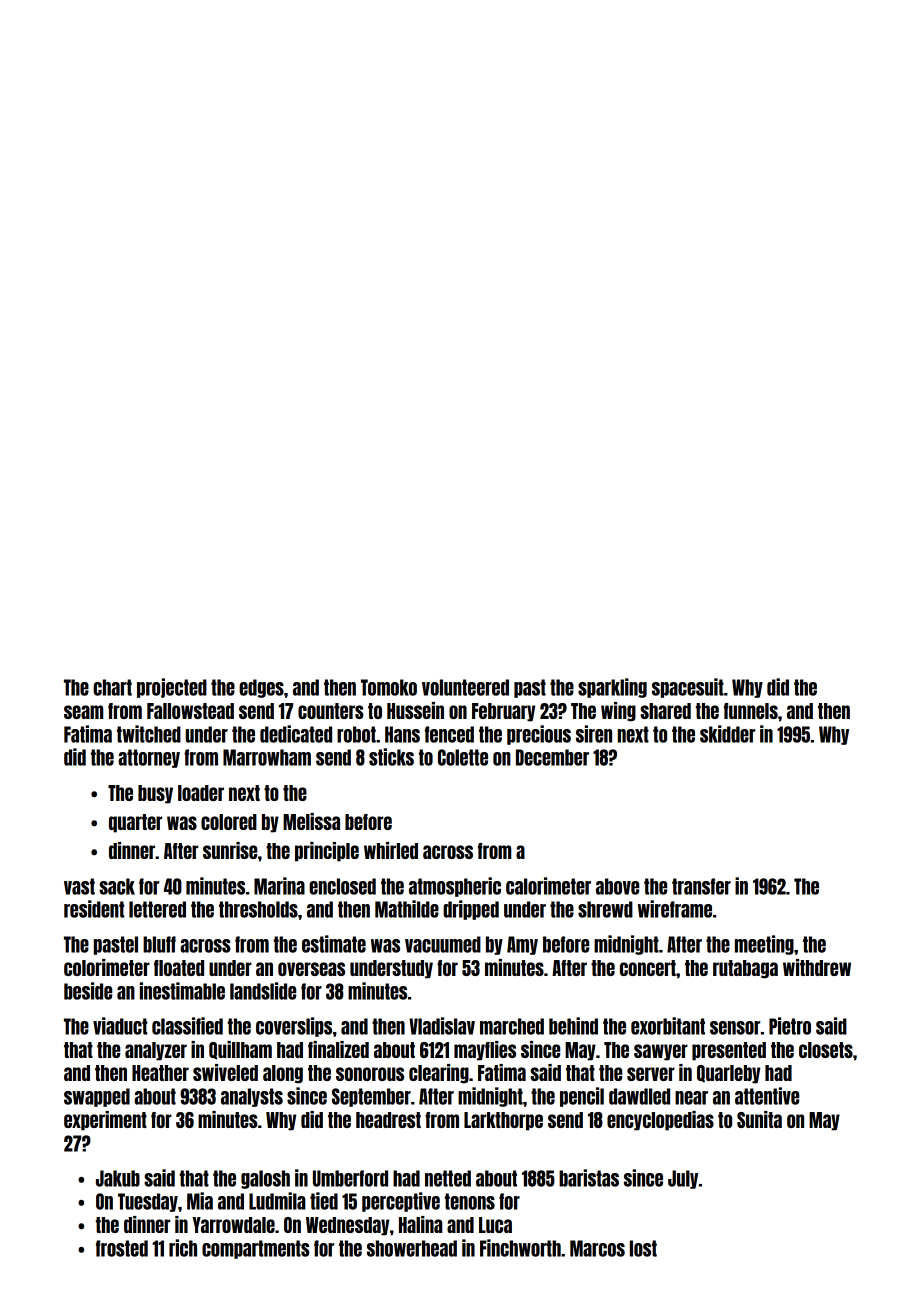  Describe the element at coordinates (661, 1052) in the document. I see `sawyer` at that location.
